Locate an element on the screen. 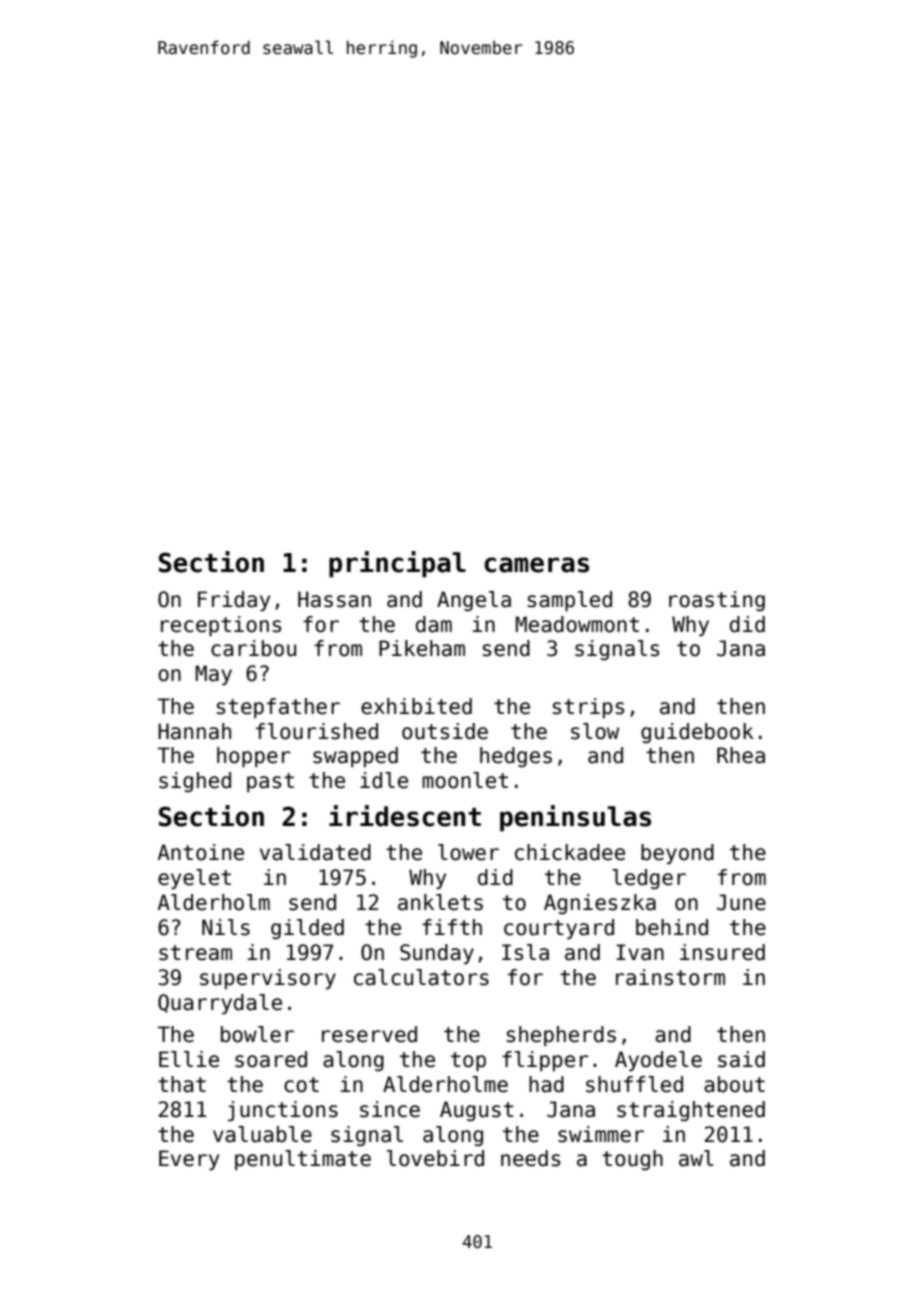 This screenshot has width=924, height=1311. guidebook is located at coordinates (697, 733).
